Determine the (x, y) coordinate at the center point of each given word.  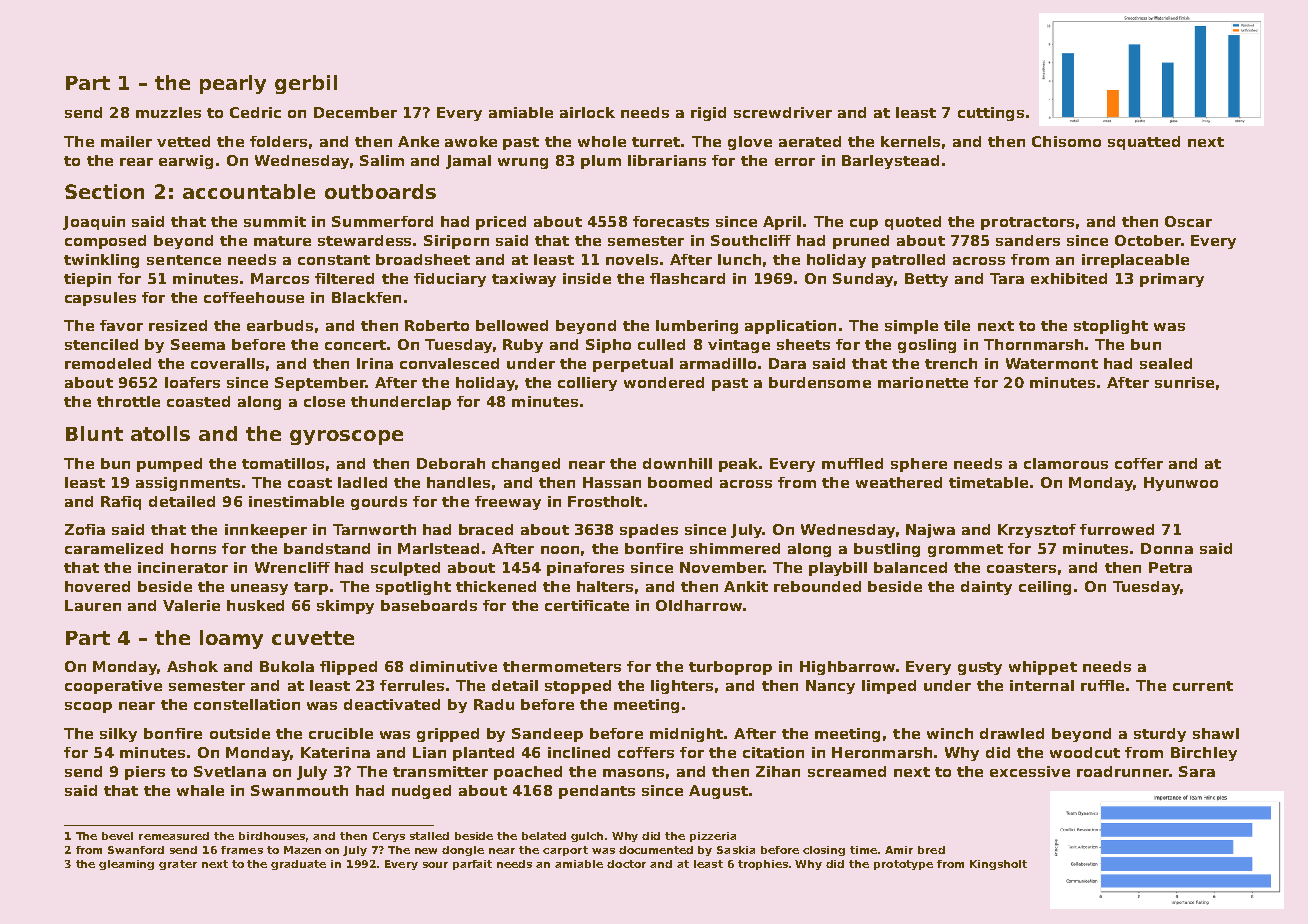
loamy (231, 639)
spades (649, 531)
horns (193, 548)
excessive (1030, 771)
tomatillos (283, 463)
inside (587, 278)
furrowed (1117, 529)
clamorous (1066, 463)
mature (282, 241)
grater (178, 865)
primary (1172, 280)
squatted (1144, 143)
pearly (233, 84)
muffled (852, 463)
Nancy (830, 687)
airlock (587, 112)
